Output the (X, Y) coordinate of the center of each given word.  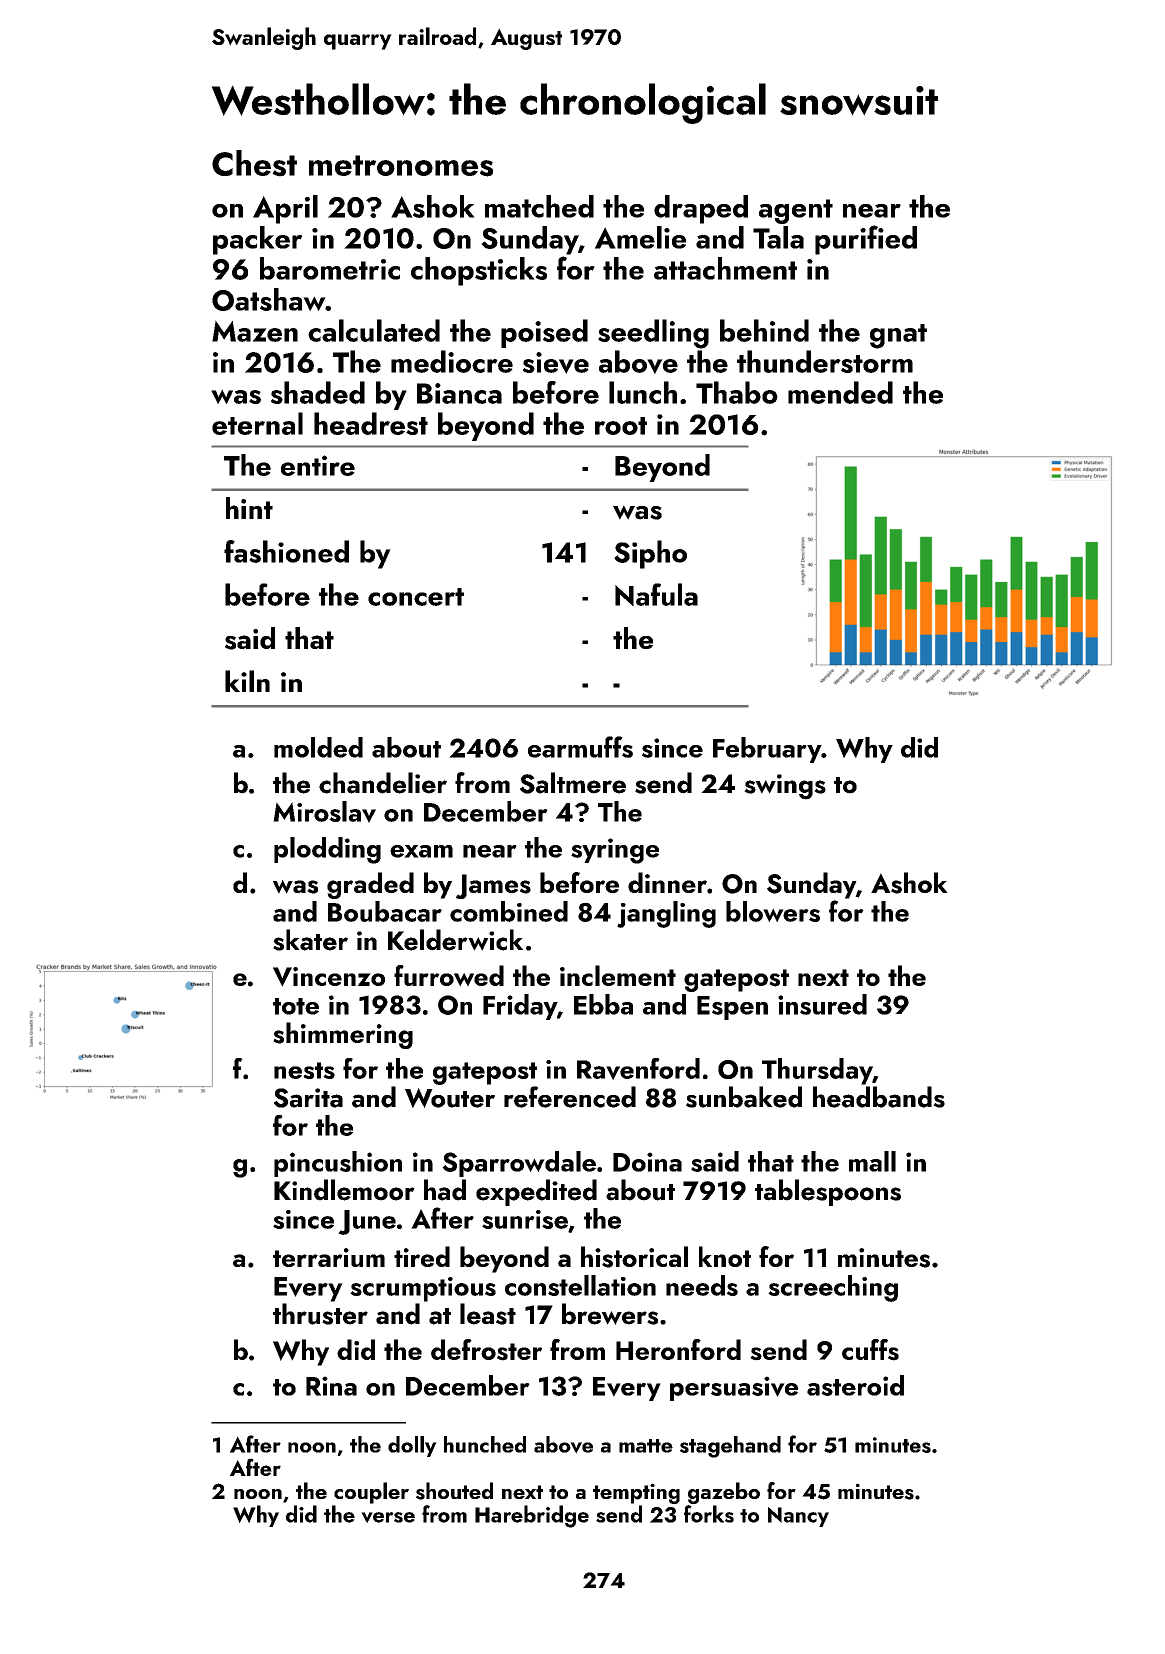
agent (796, 211)
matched (539, 206)
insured (822, 1004)
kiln (247, 681)
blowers (773, 911)
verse (388, 1517)
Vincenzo (329, 977)
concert (416, 597)
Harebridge (532, 1516)
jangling (666, 914)
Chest (254, 163)
